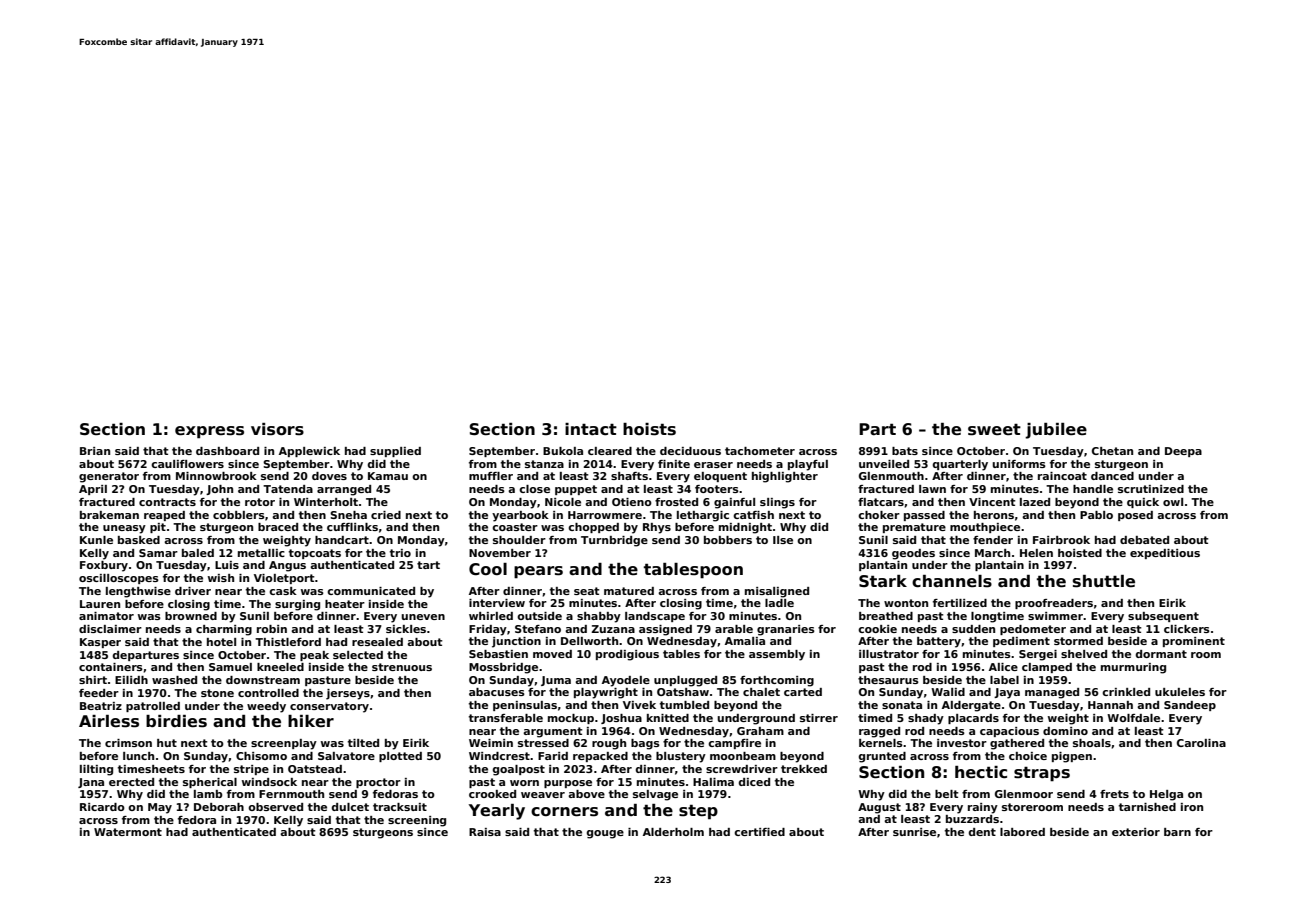 The height and width of the page is (924, 1308). What do you see at coordinates (777, 681) in the page?
I see `forthcoming` at bounding box center [777, 681].
